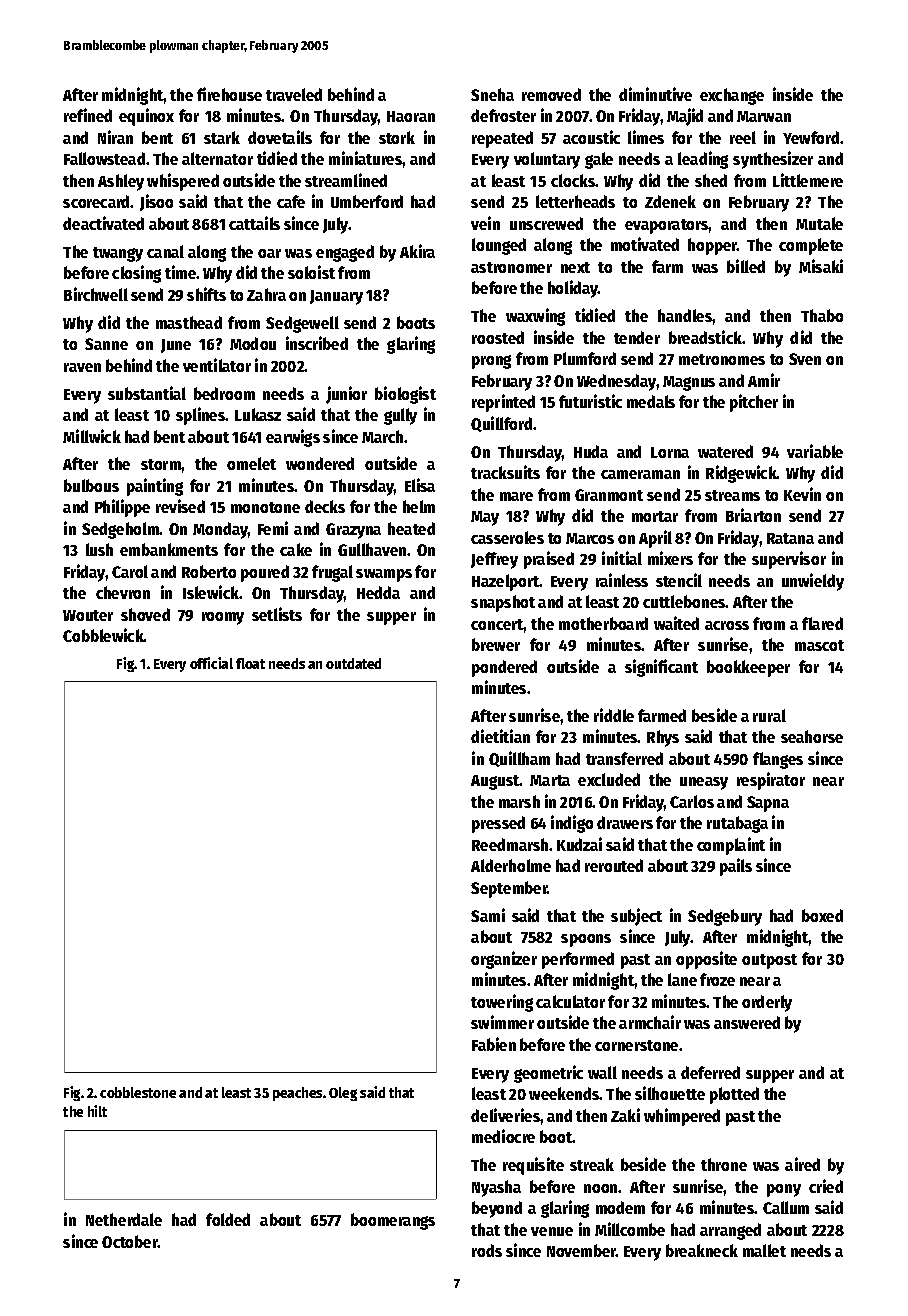  I want to click on Sapna, so click(768, 804).
